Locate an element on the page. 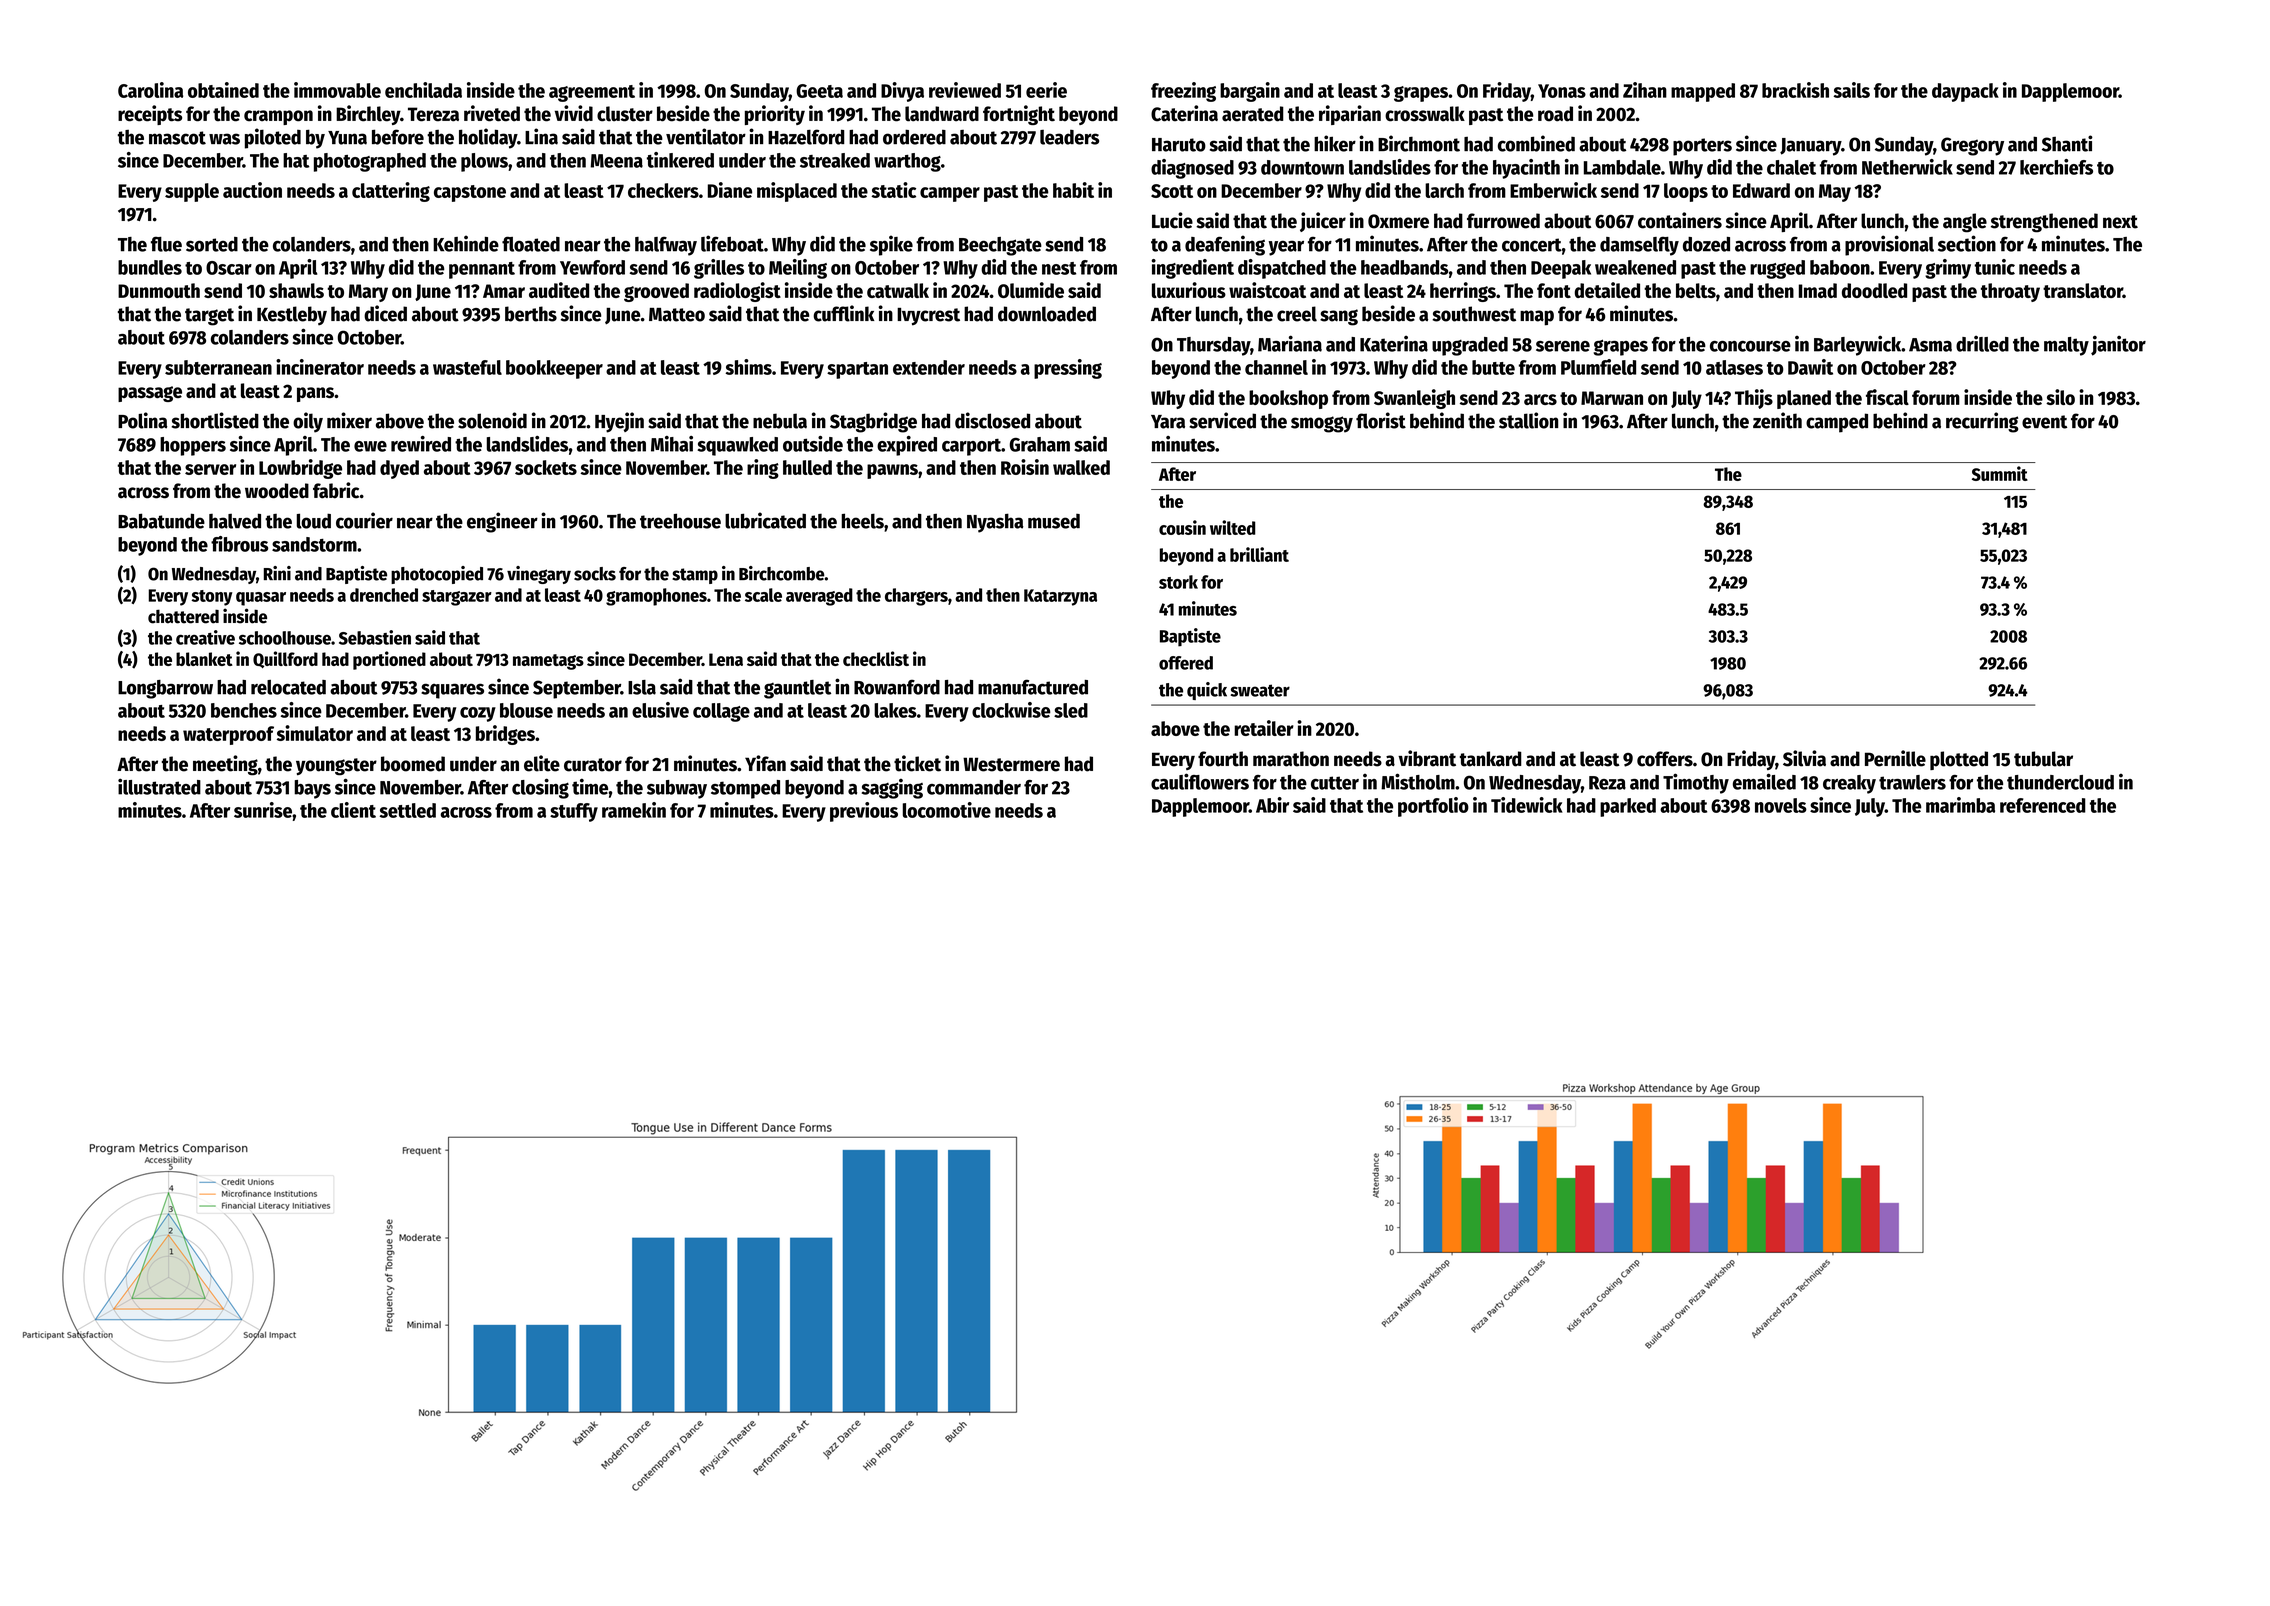 The width and height of the document is (2270, 1606). Longbarrow is located at coordinates (165, 689).
